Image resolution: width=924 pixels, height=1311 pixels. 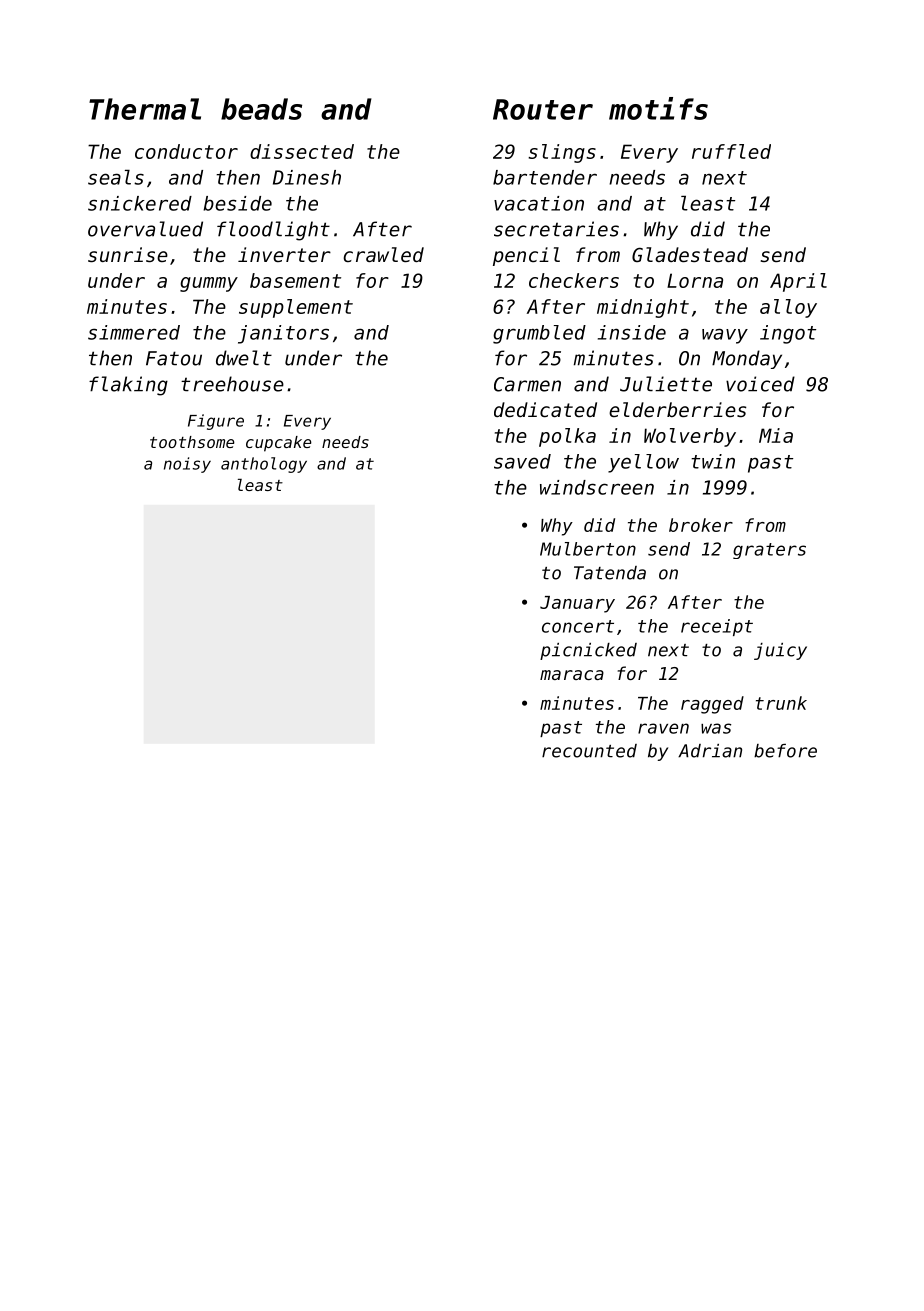 What do you see at coordinates (383, 254) in the screenshot?
I see `crawled` at bounding box center [383, 254].
